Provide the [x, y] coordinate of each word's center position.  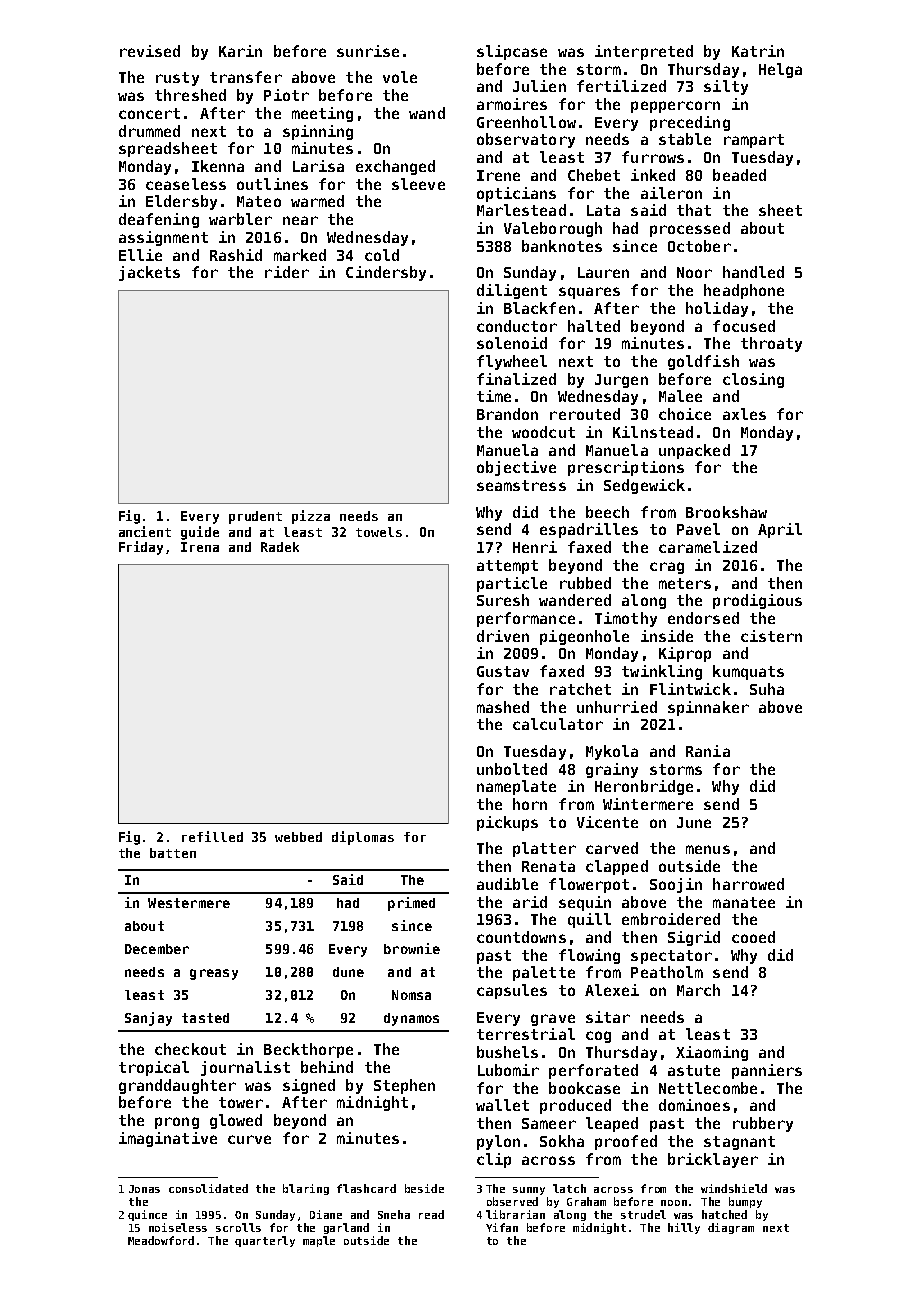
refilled [212, 836]
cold [382, 255]
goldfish [703, 362]
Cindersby [386, 273]
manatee [744, 902]
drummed [149, 131]
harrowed [748, 884]
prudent [255, 517]
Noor [694, 272]
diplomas [363, 838]
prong [177, 1123]
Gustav [503, 671]
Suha [767, 689]
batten [173, 853]
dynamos [411, 1019]
